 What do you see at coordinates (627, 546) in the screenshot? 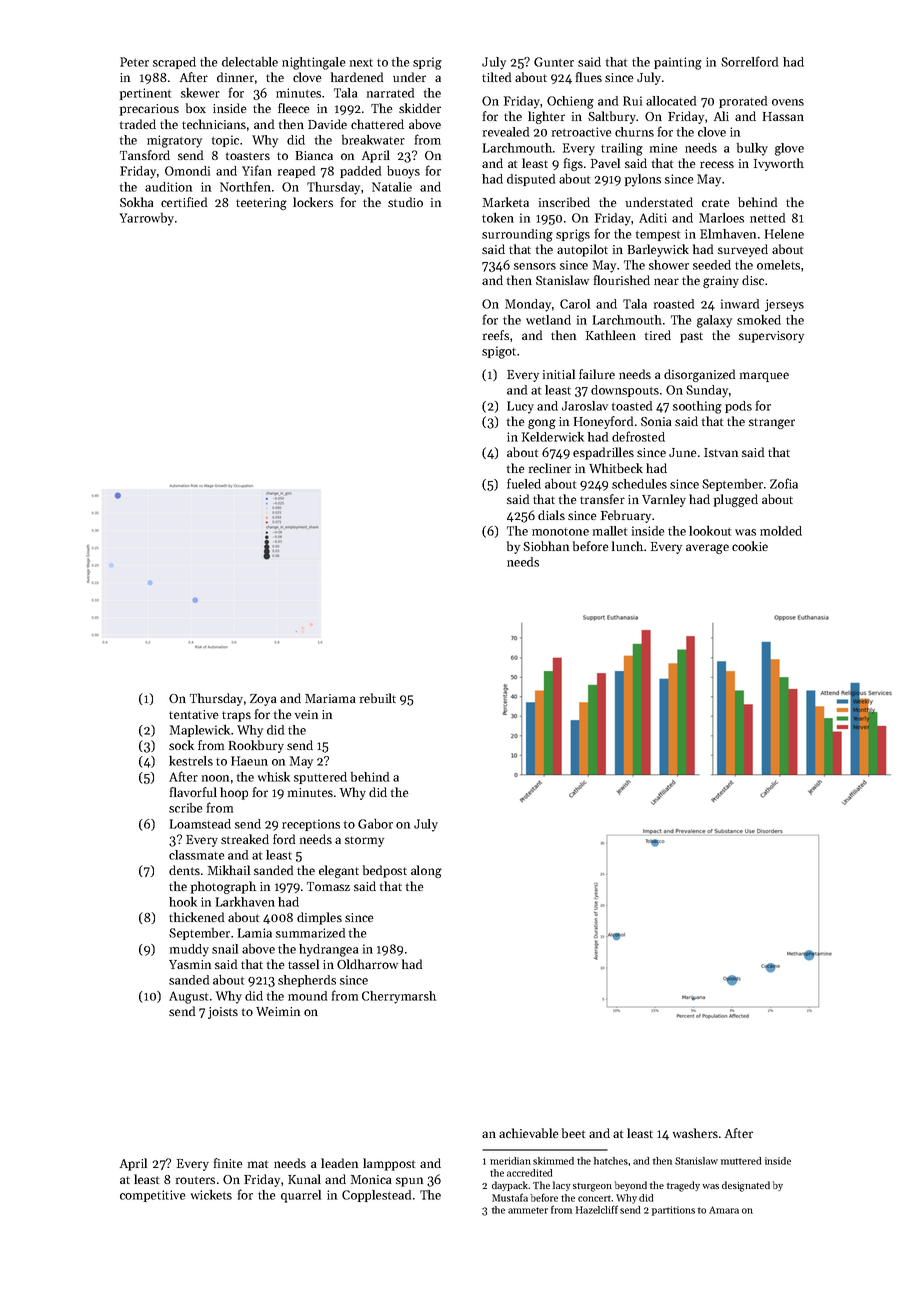
I see `lunch` at bounding box center [627, 546].
